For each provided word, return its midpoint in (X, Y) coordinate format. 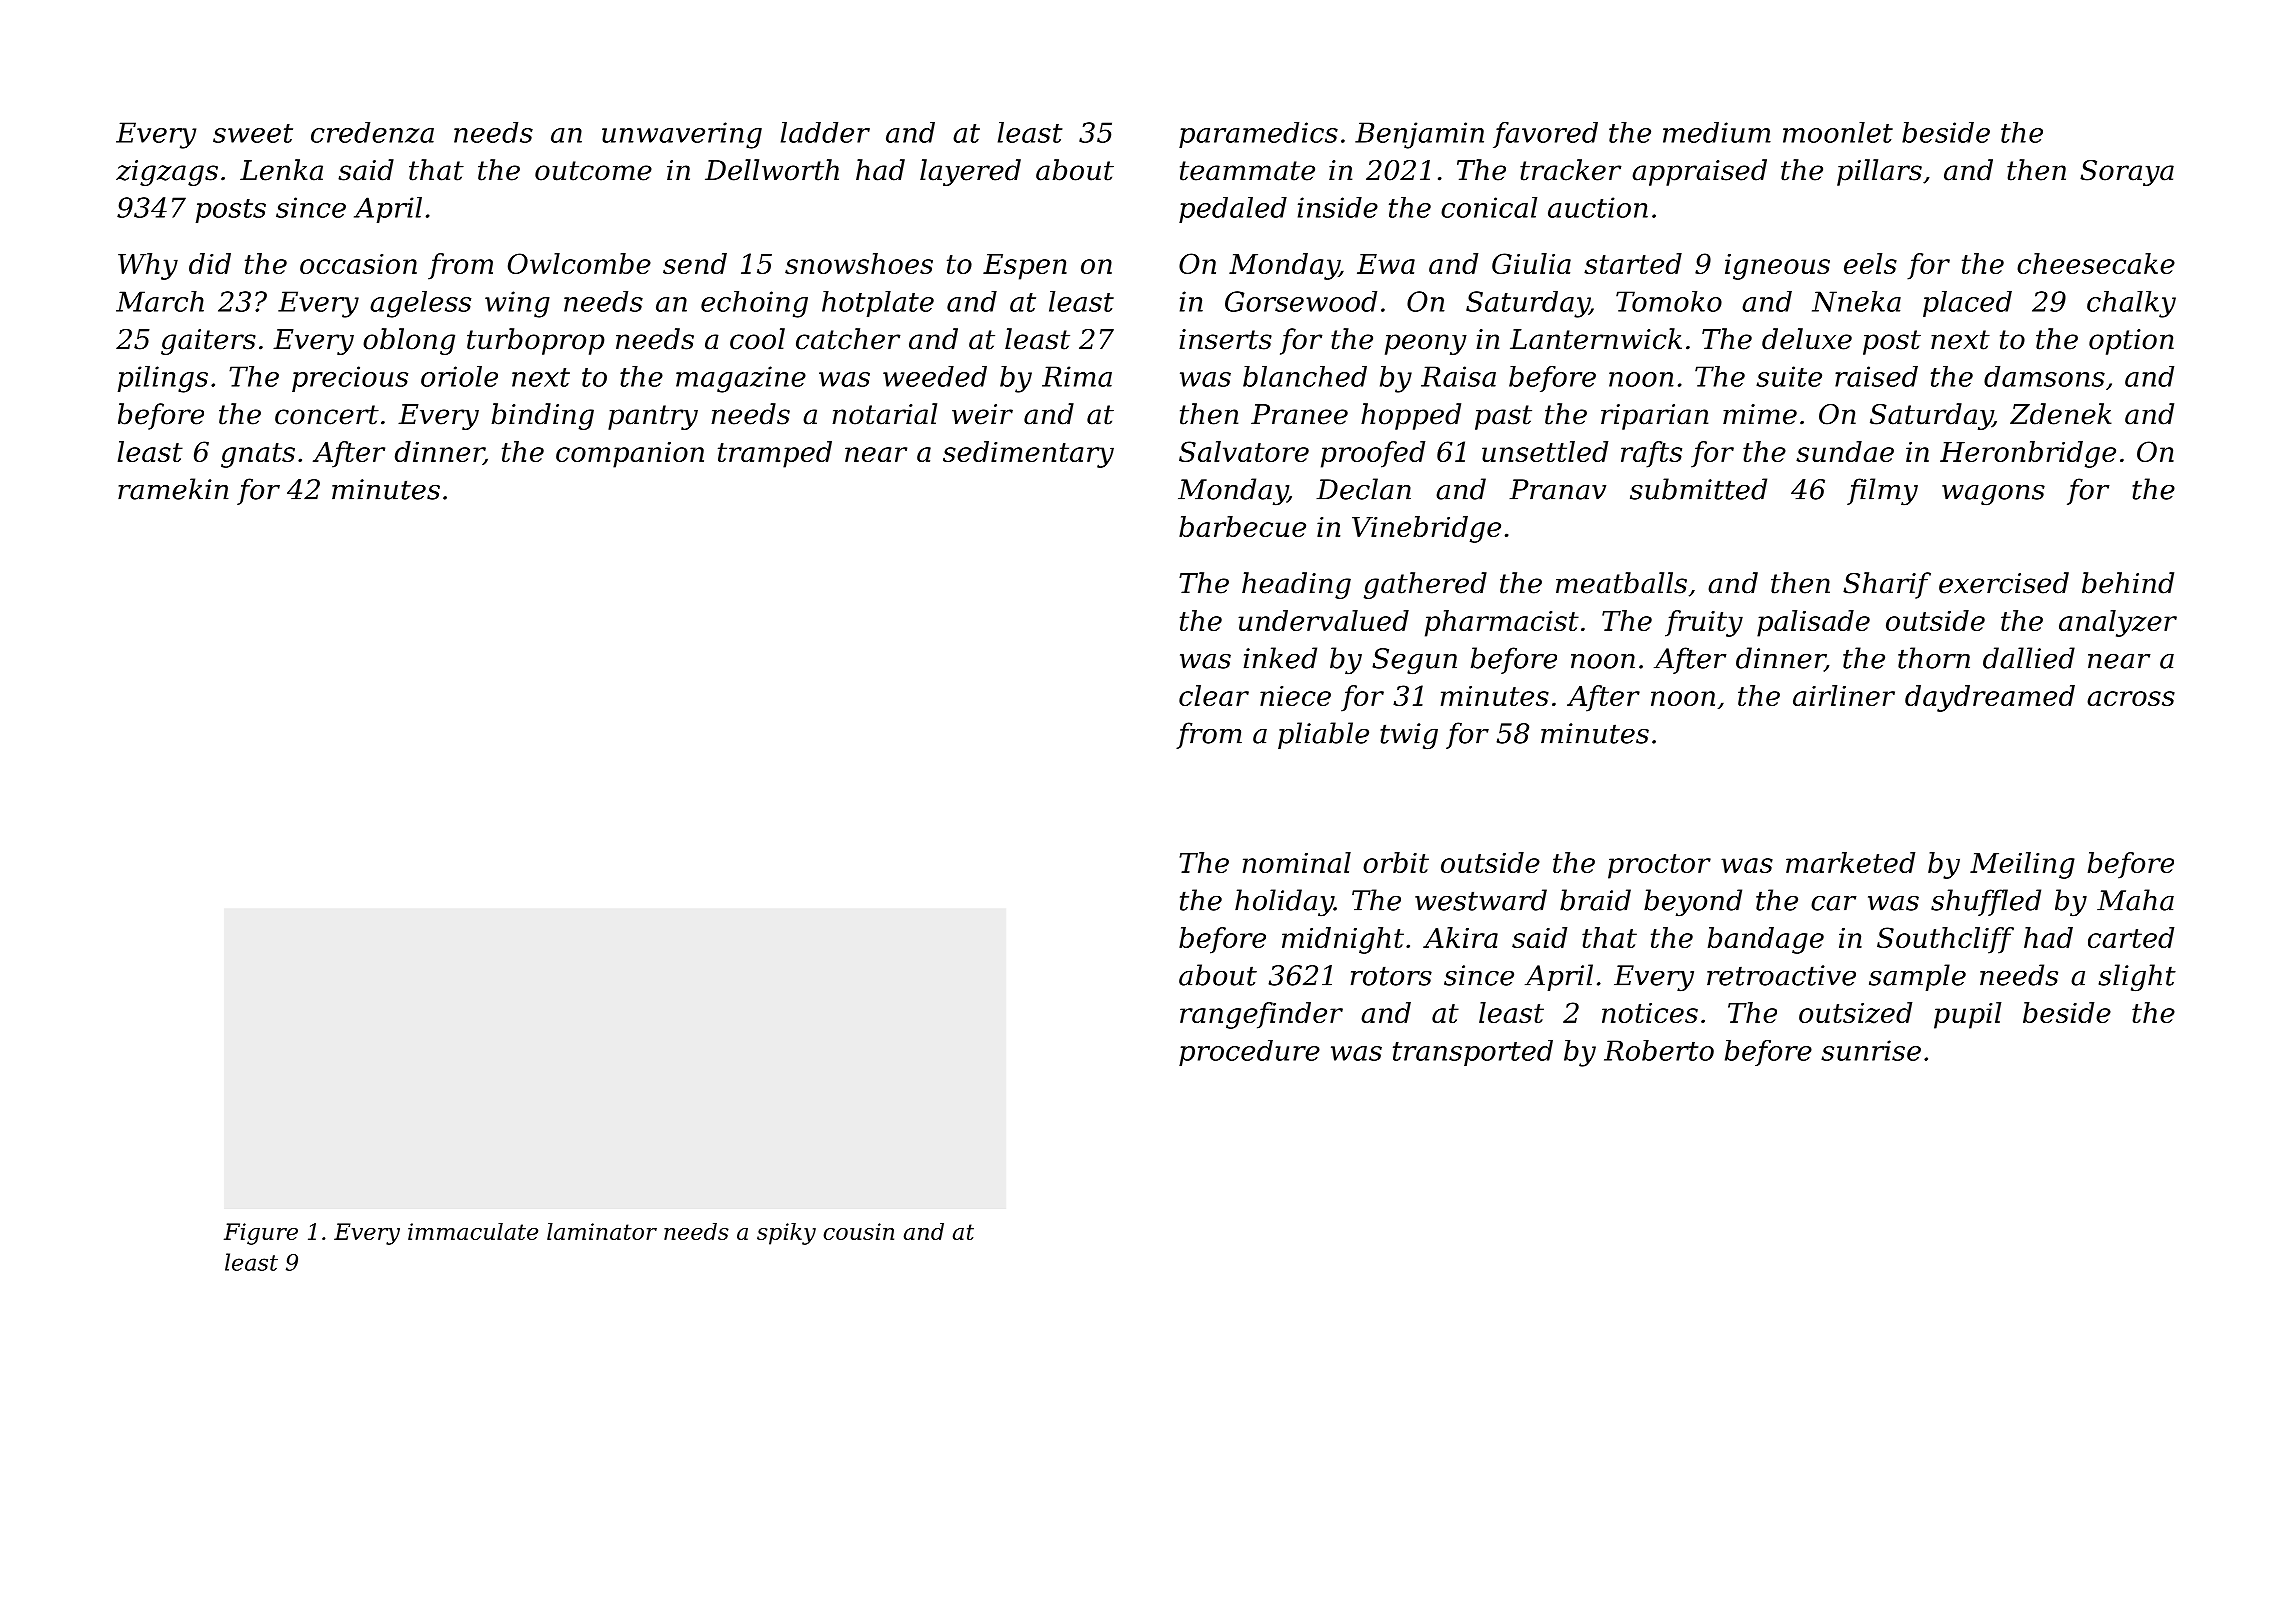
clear (1214, 695)
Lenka (281, 170)
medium (1717, 132)
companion (630, 455)
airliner (1844, 695)
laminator (602, 1231)
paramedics (1258, 135)
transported (1473, 1053)
